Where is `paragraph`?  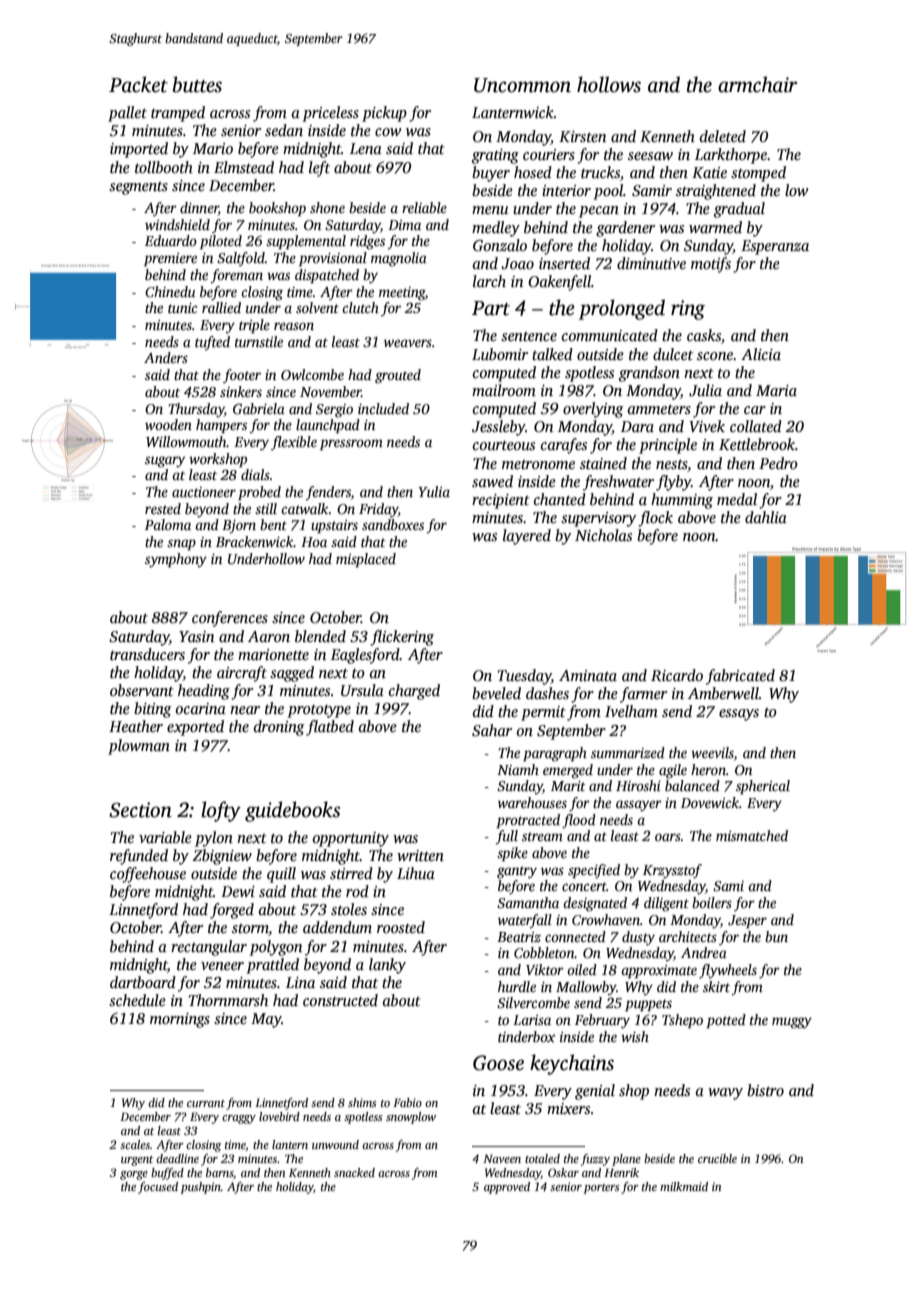
paragraph is located at coordinates (555, 754).
